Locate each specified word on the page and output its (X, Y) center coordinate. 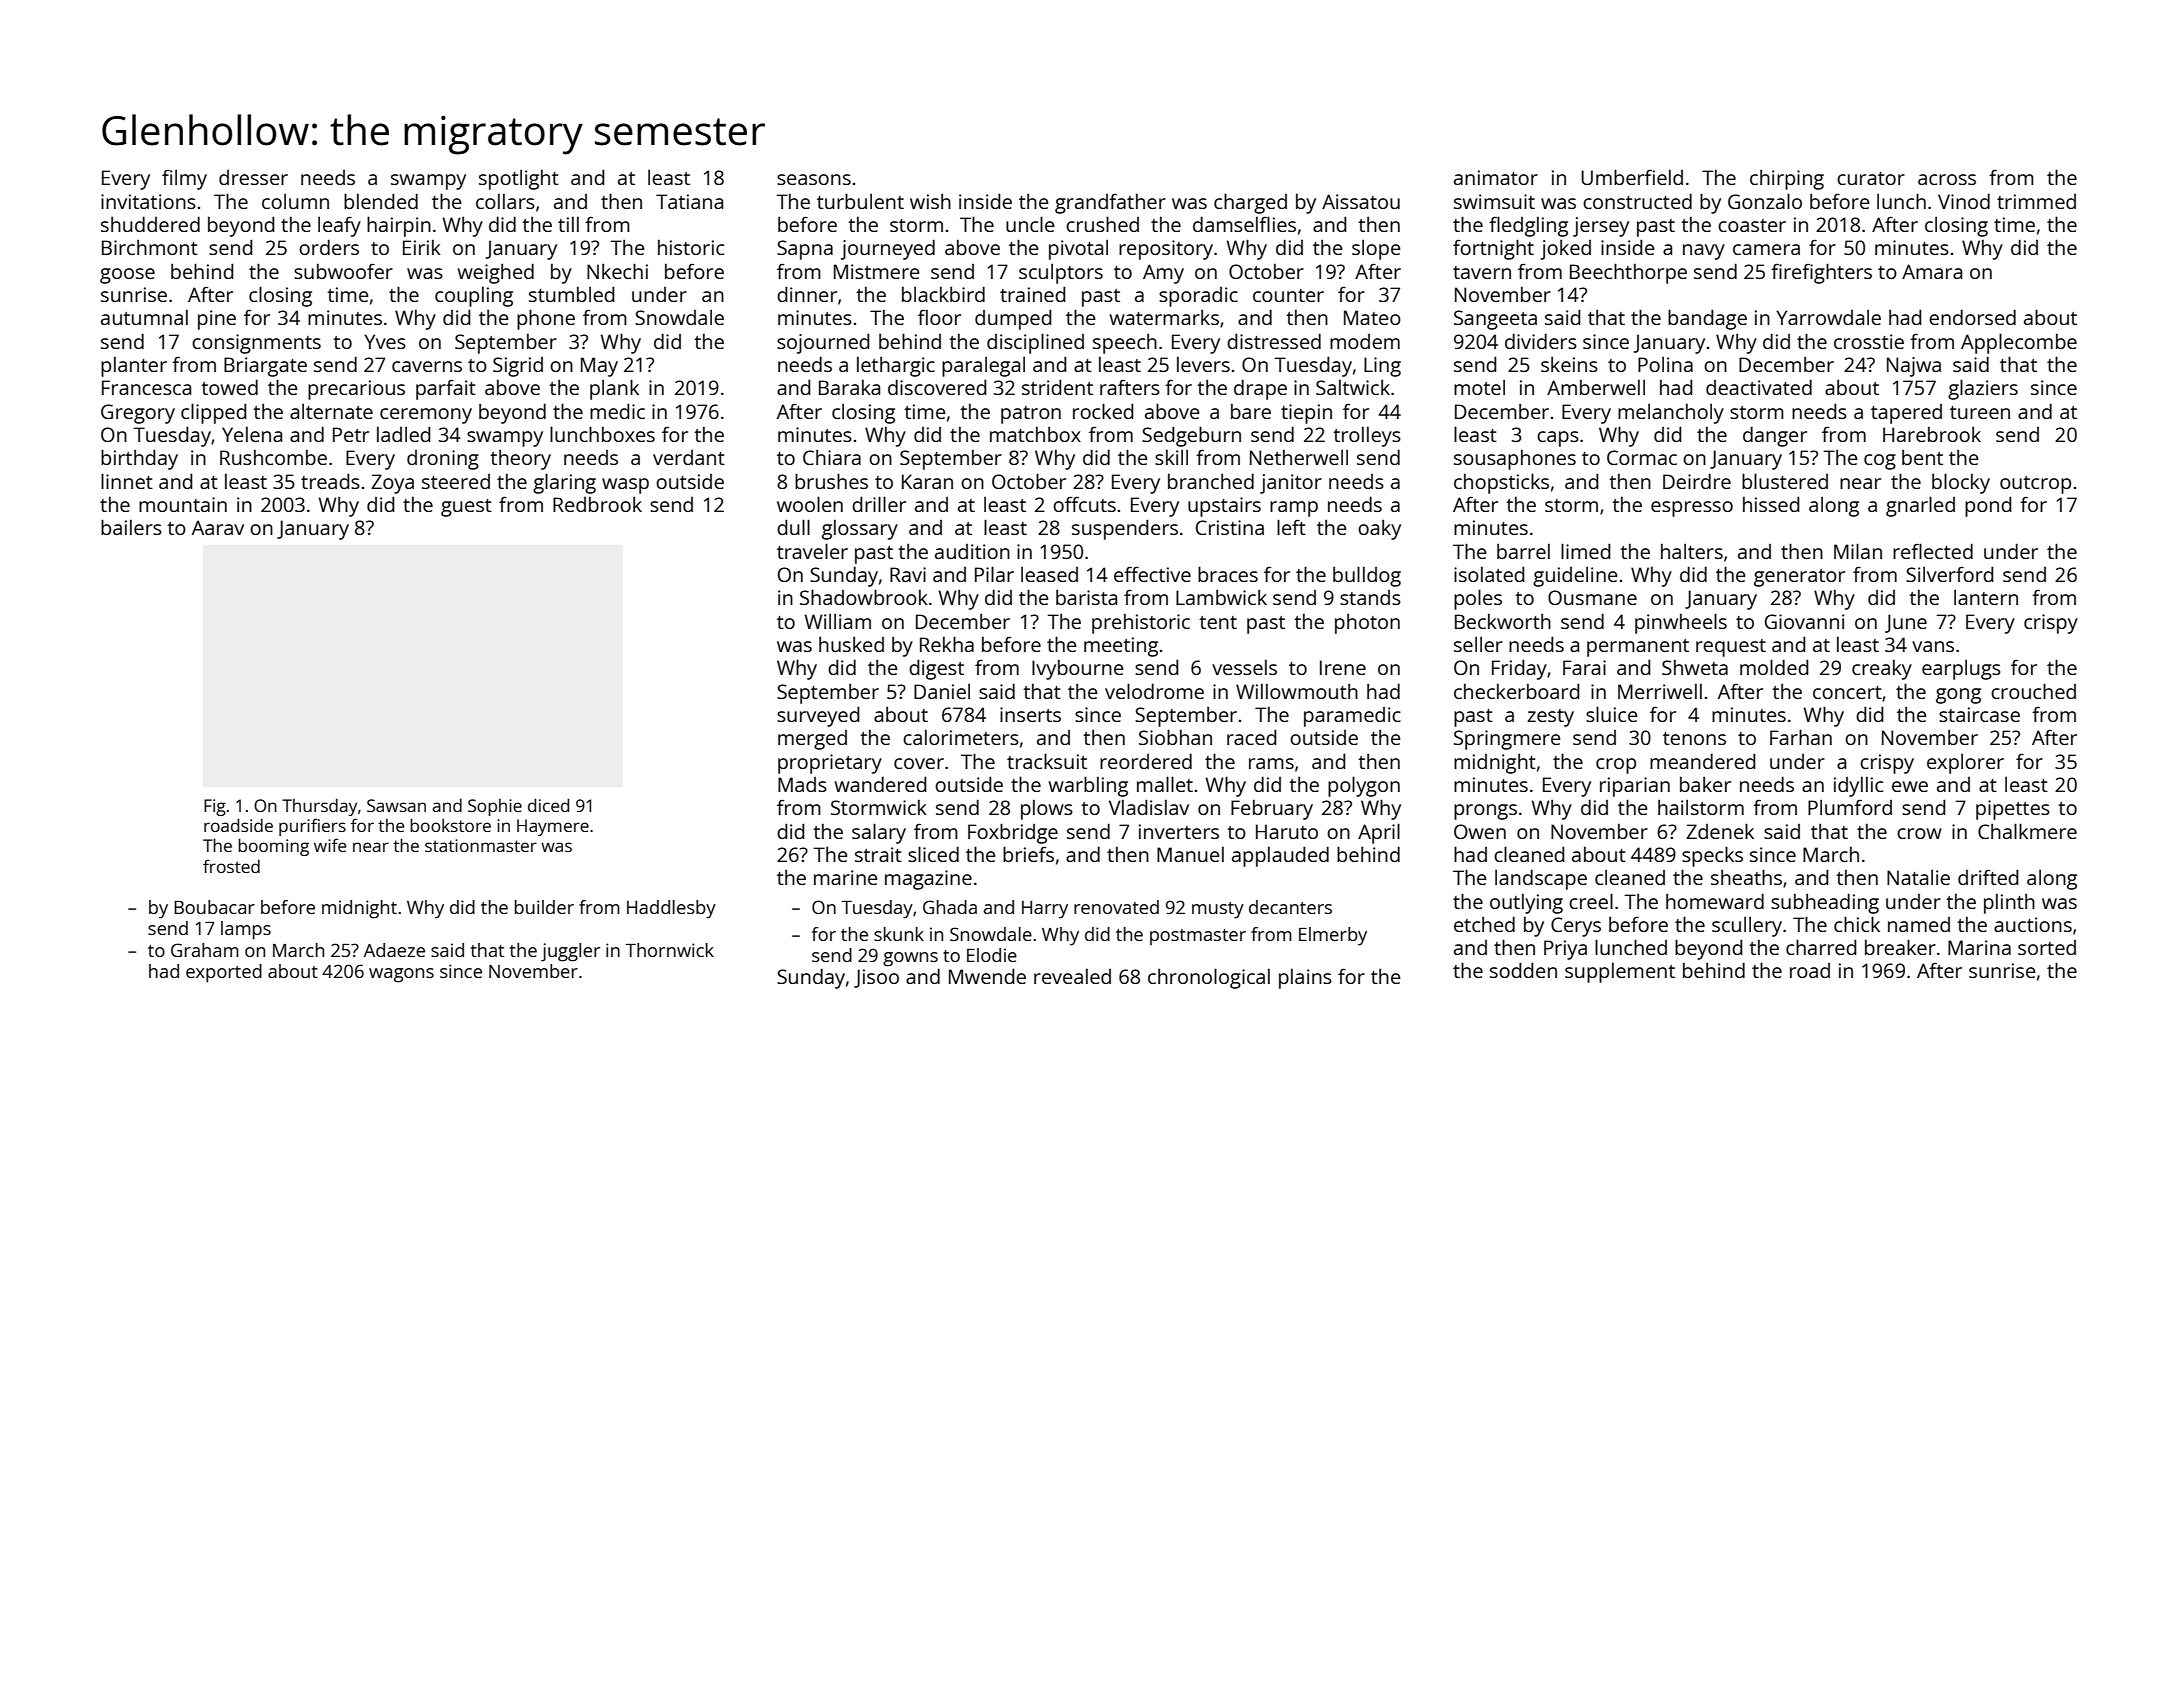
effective (1152, 574)
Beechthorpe (1628, 273)
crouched (2033, 691)
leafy (339, 226)
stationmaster (481, 845)
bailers (131, 527)
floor (939, 317)
